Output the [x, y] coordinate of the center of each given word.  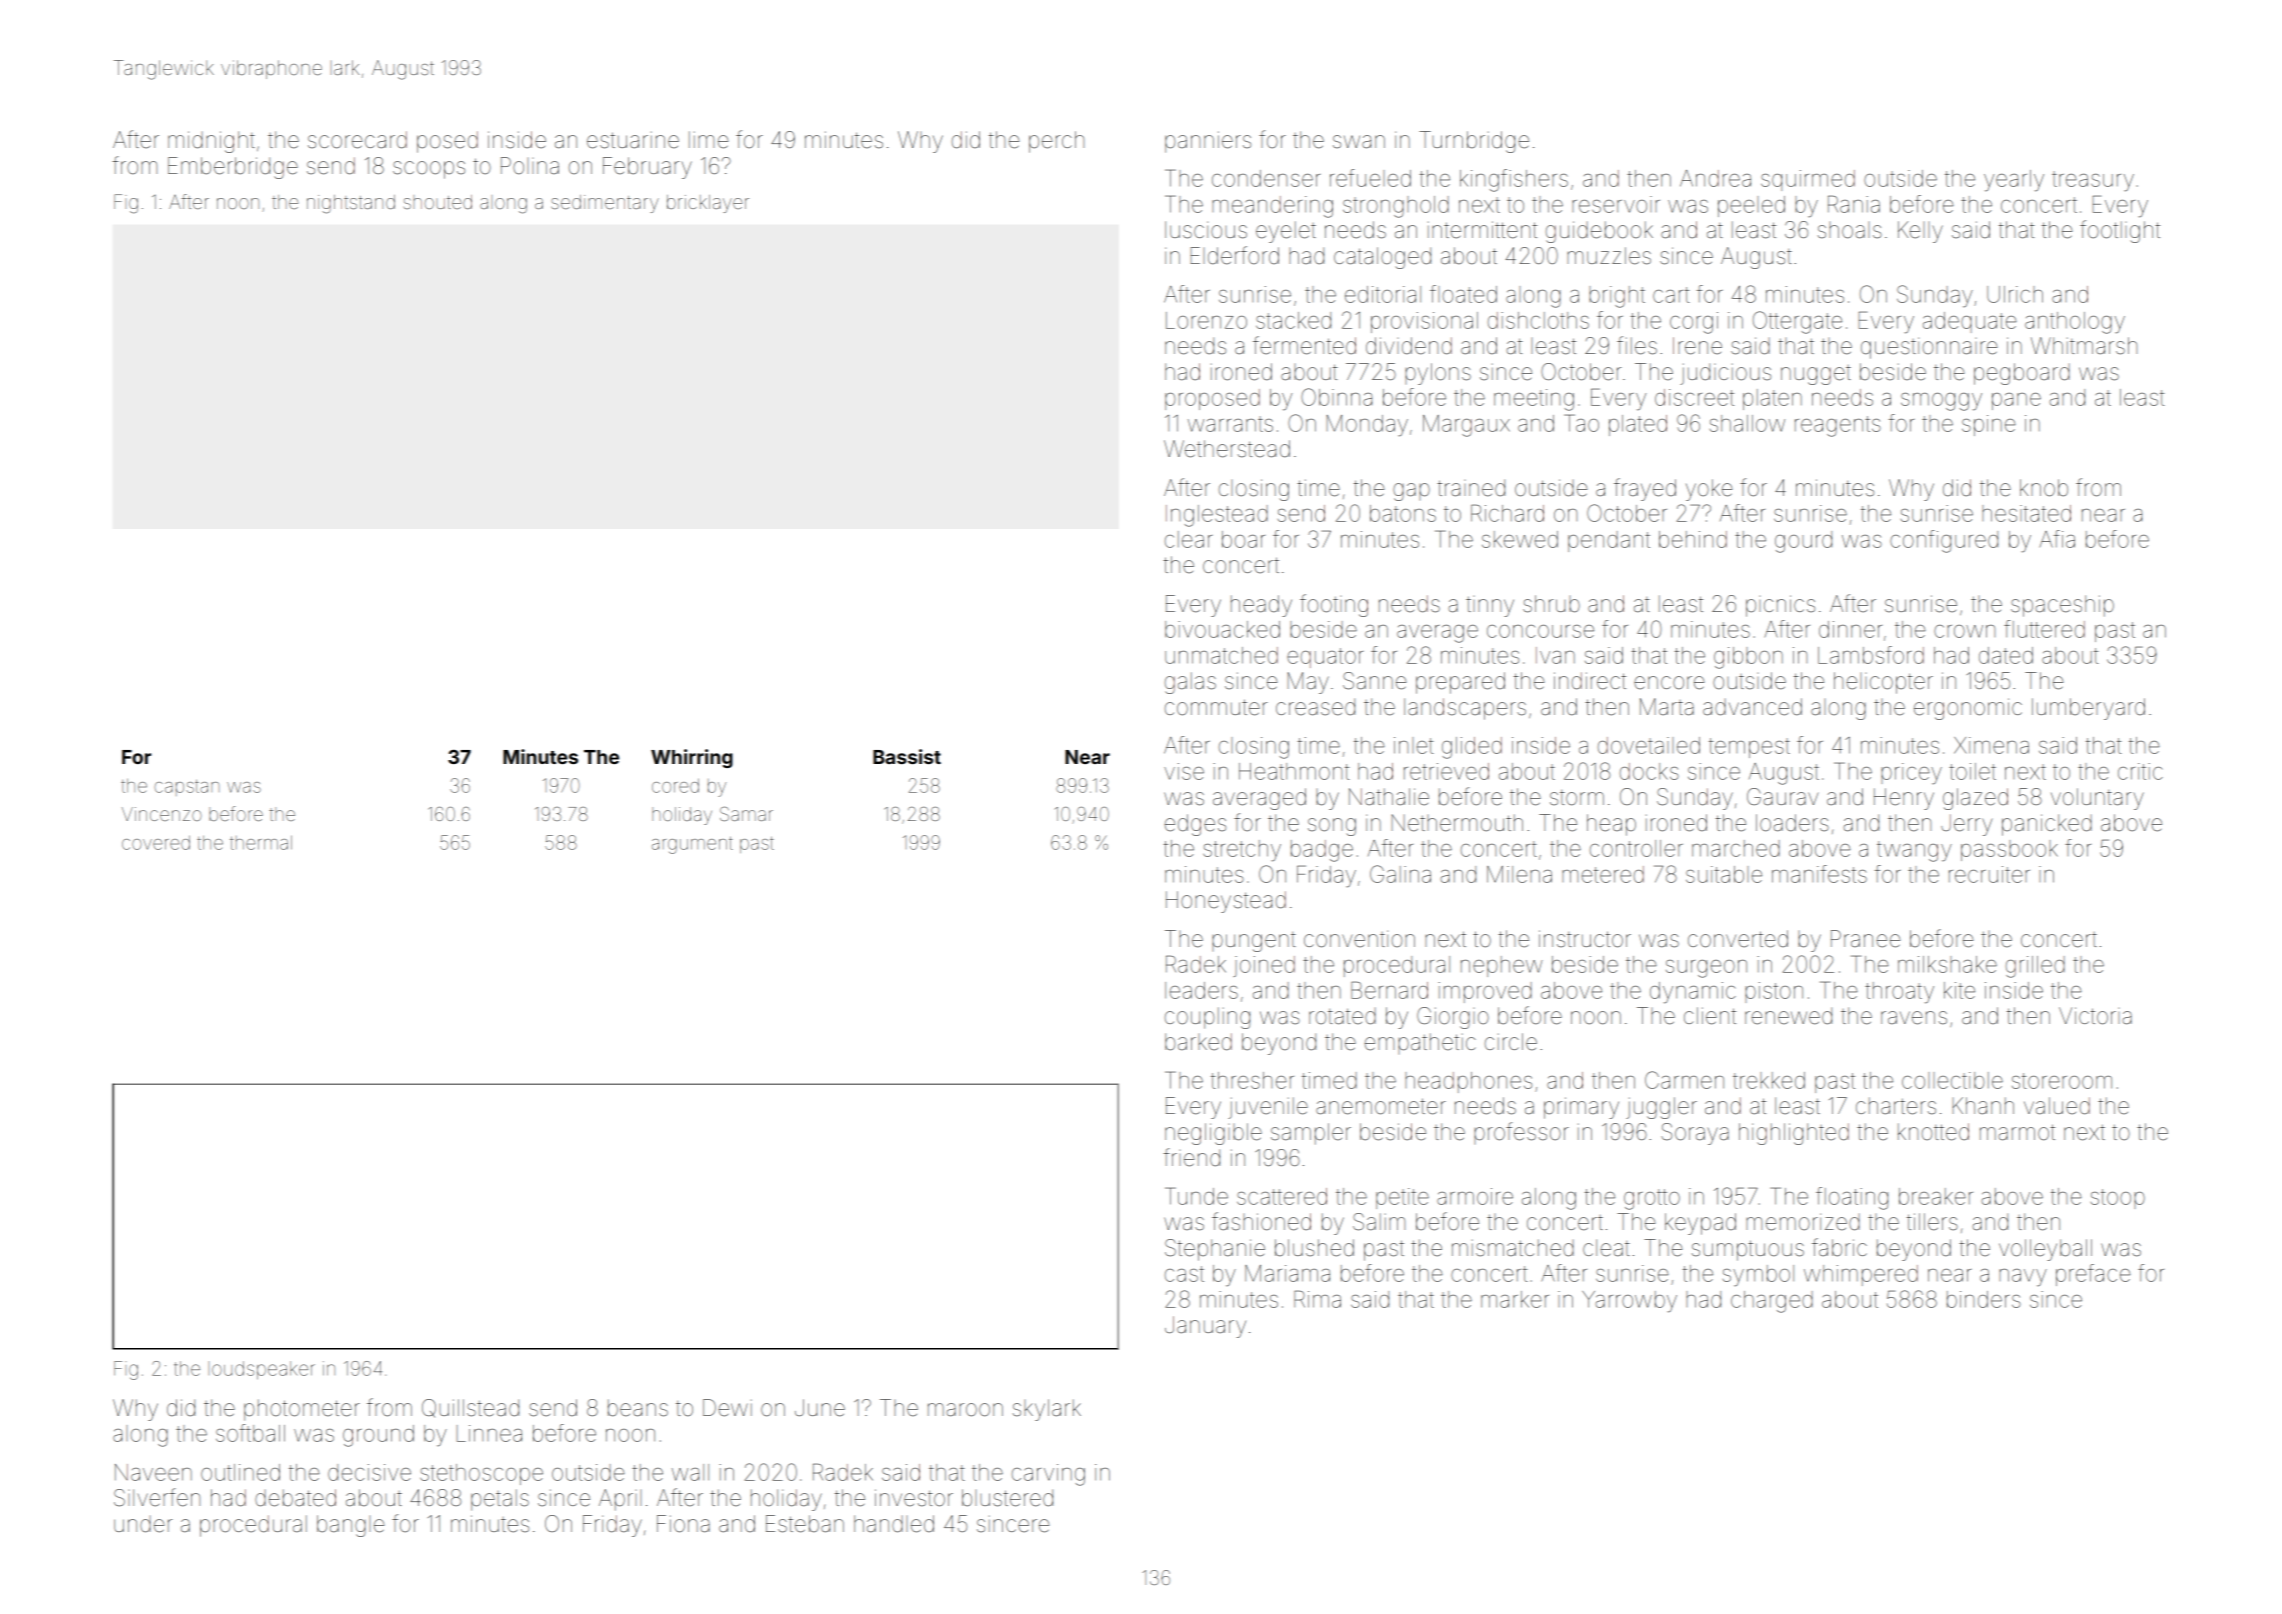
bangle [350, 1526]
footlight [2120, 231]
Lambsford [1871, 655]
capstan [187, 788]
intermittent [1482, 230]
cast [1184, 1274]
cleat [1606, 1248]
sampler [1311, 1134]
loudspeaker [261, 1370]
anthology [2075, 323]
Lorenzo [1206, 320]
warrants [1230, 424]
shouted [438, 202]
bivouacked [1222, 629]
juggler [1661, 1108]
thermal [261, 842]
